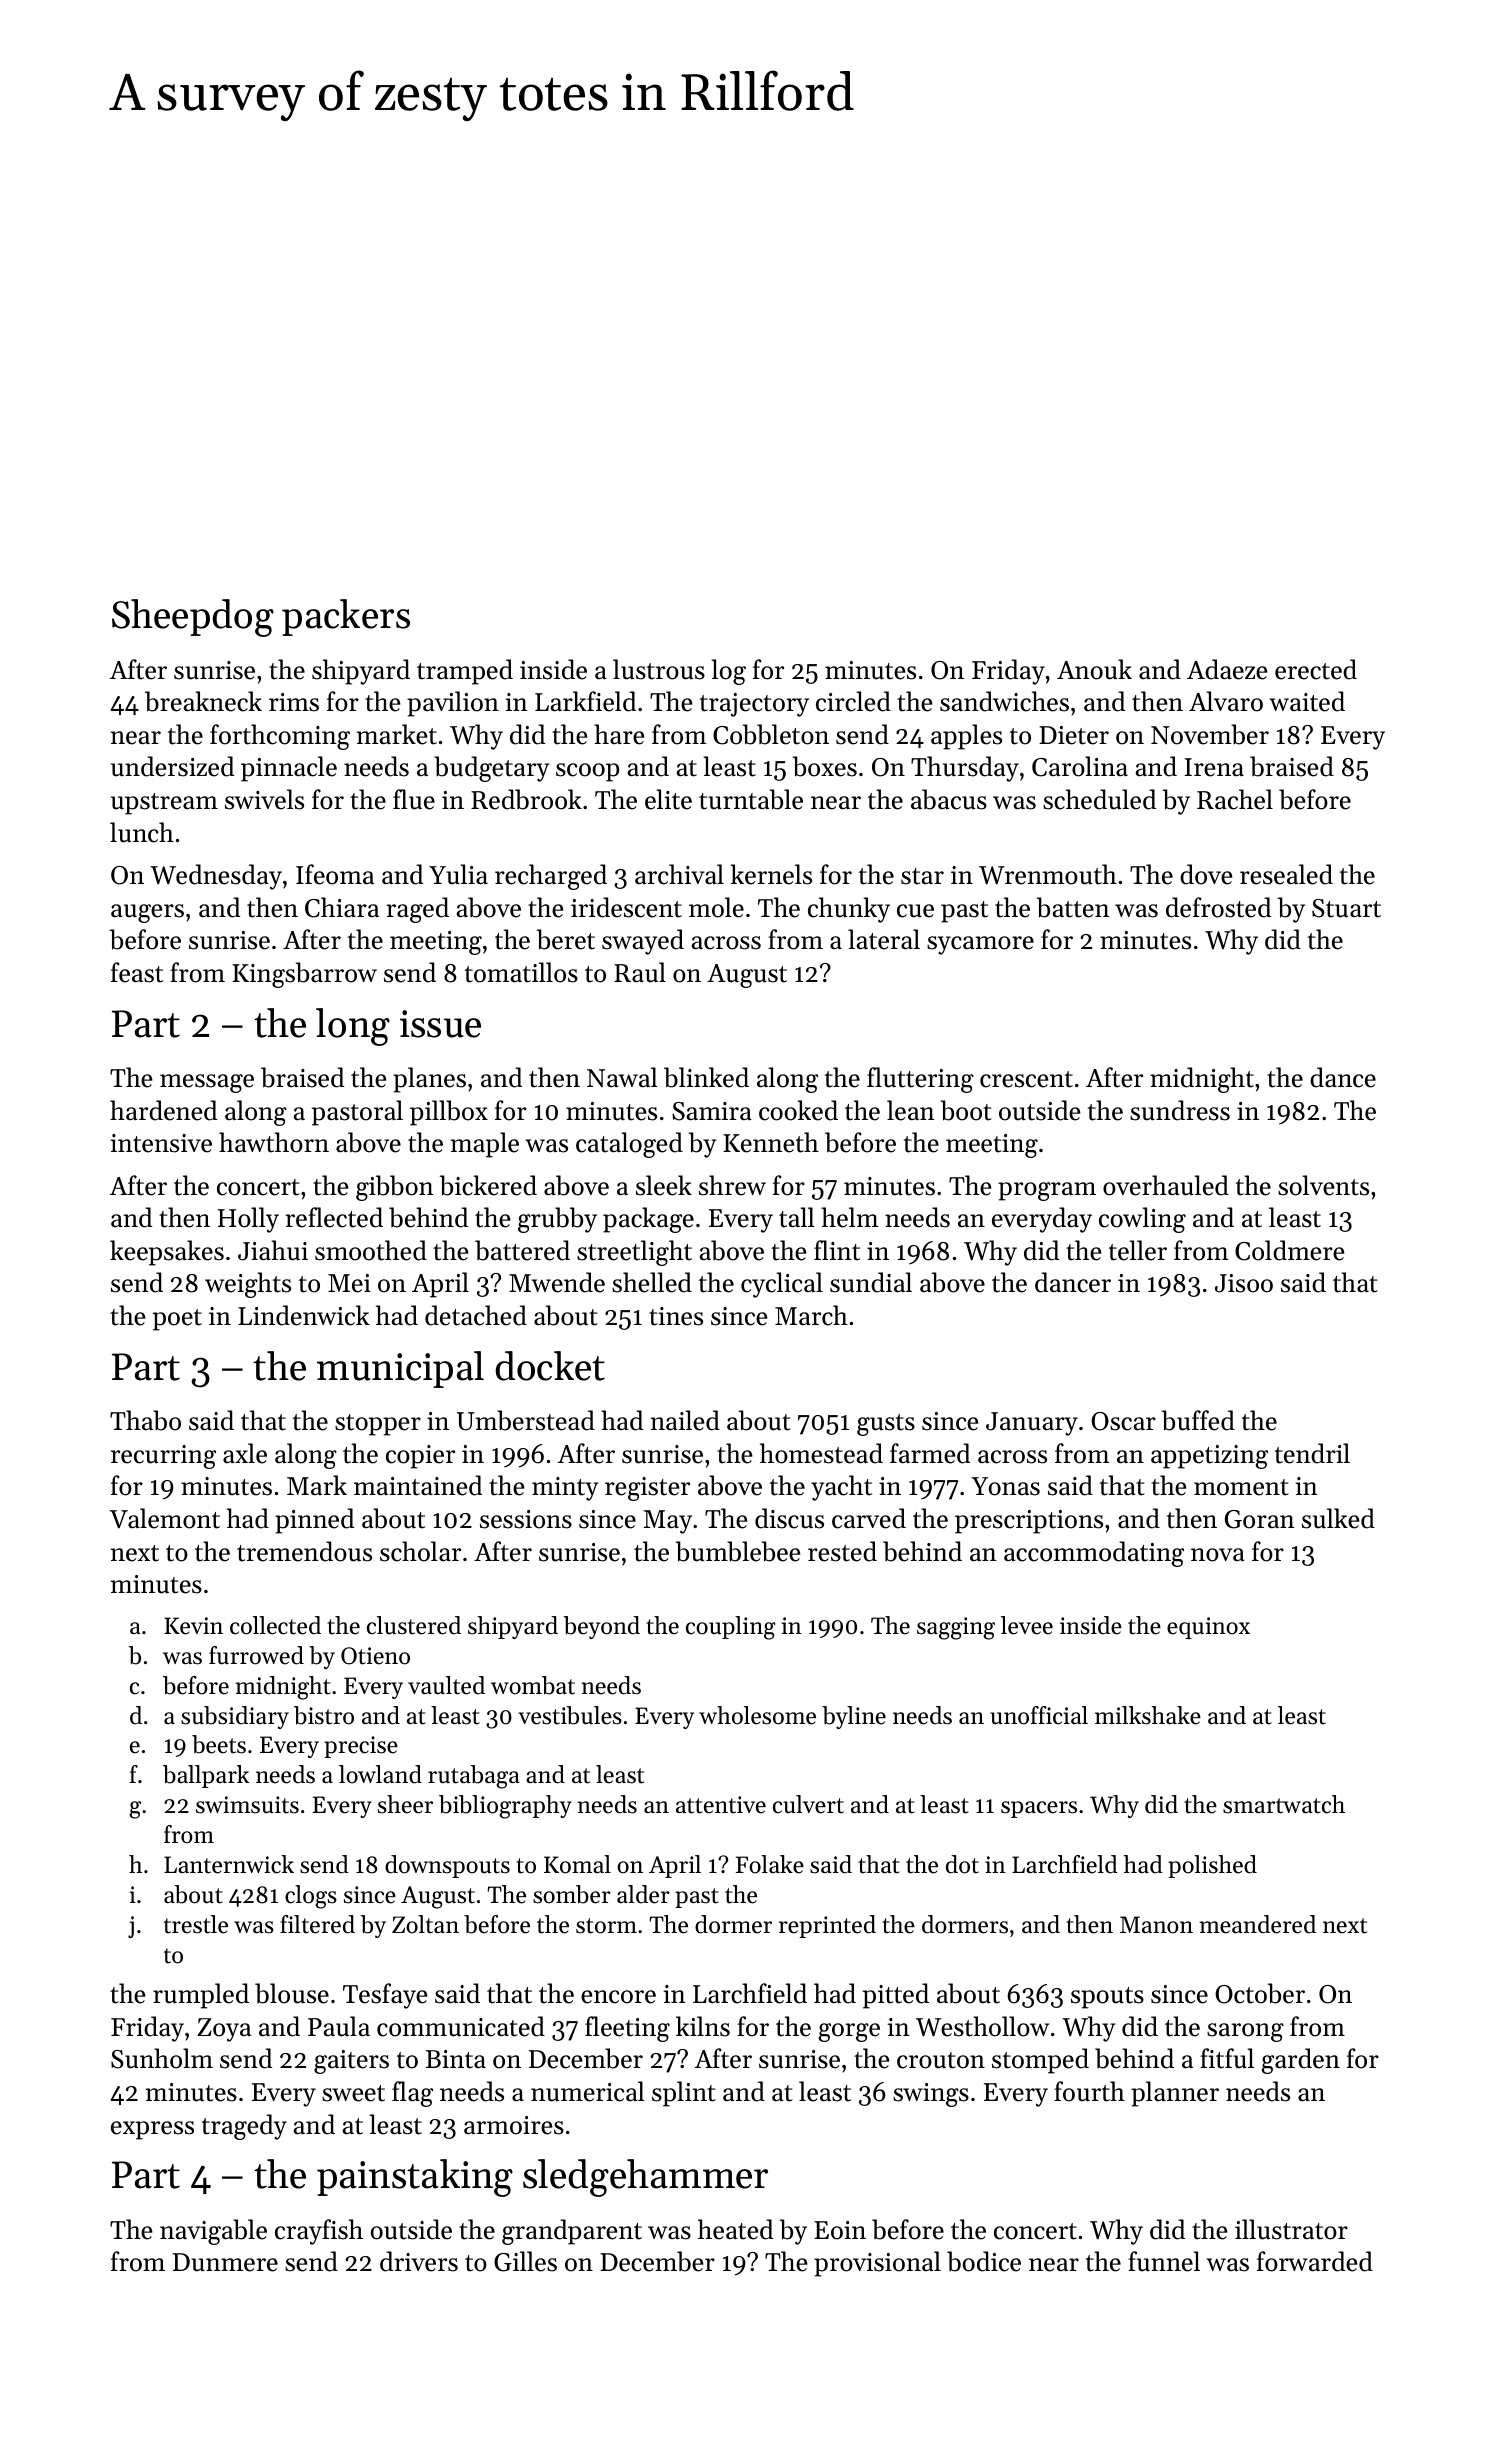  I want to click on feast, so click(137, 972).
